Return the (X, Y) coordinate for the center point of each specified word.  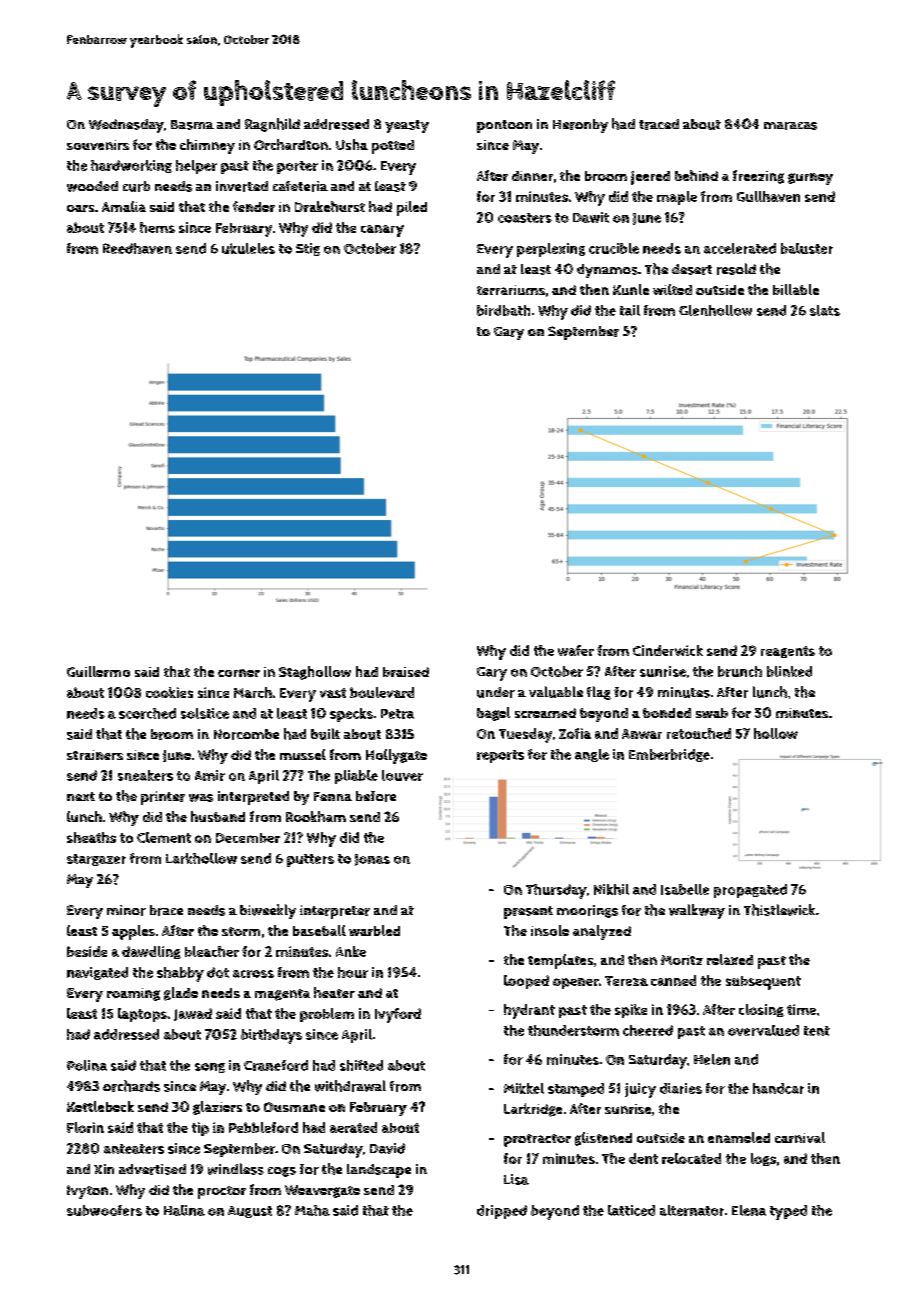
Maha (312, 1210)
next (81, 796)
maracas (790, 126)
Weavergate (322, 1191)
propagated (750, 891)
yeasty (407, 126)
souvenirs (98, 145)
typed (788, 1212)
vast (333, 693)
